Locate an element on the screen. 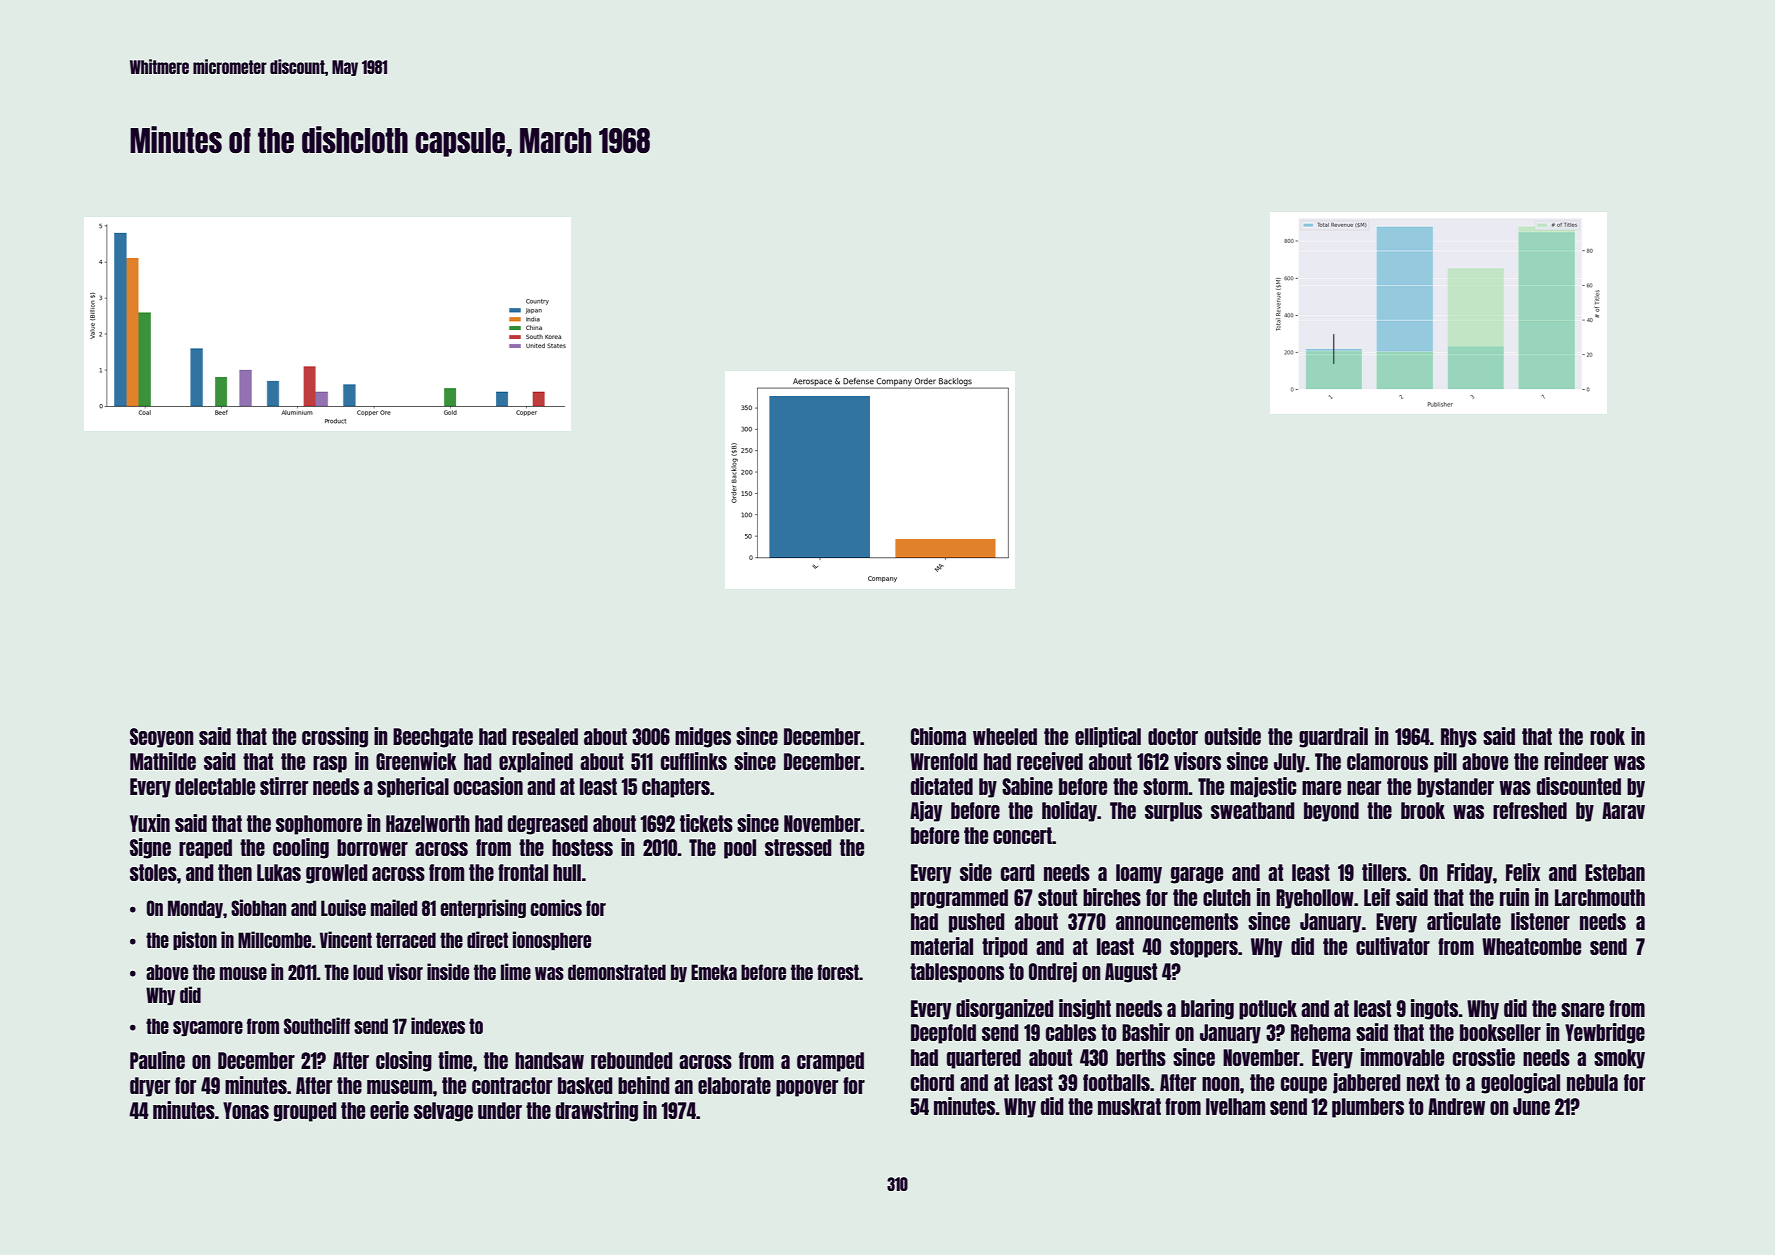 This screenshot has height=1255, width=1775. pool is located at coordinates (740, 849).
